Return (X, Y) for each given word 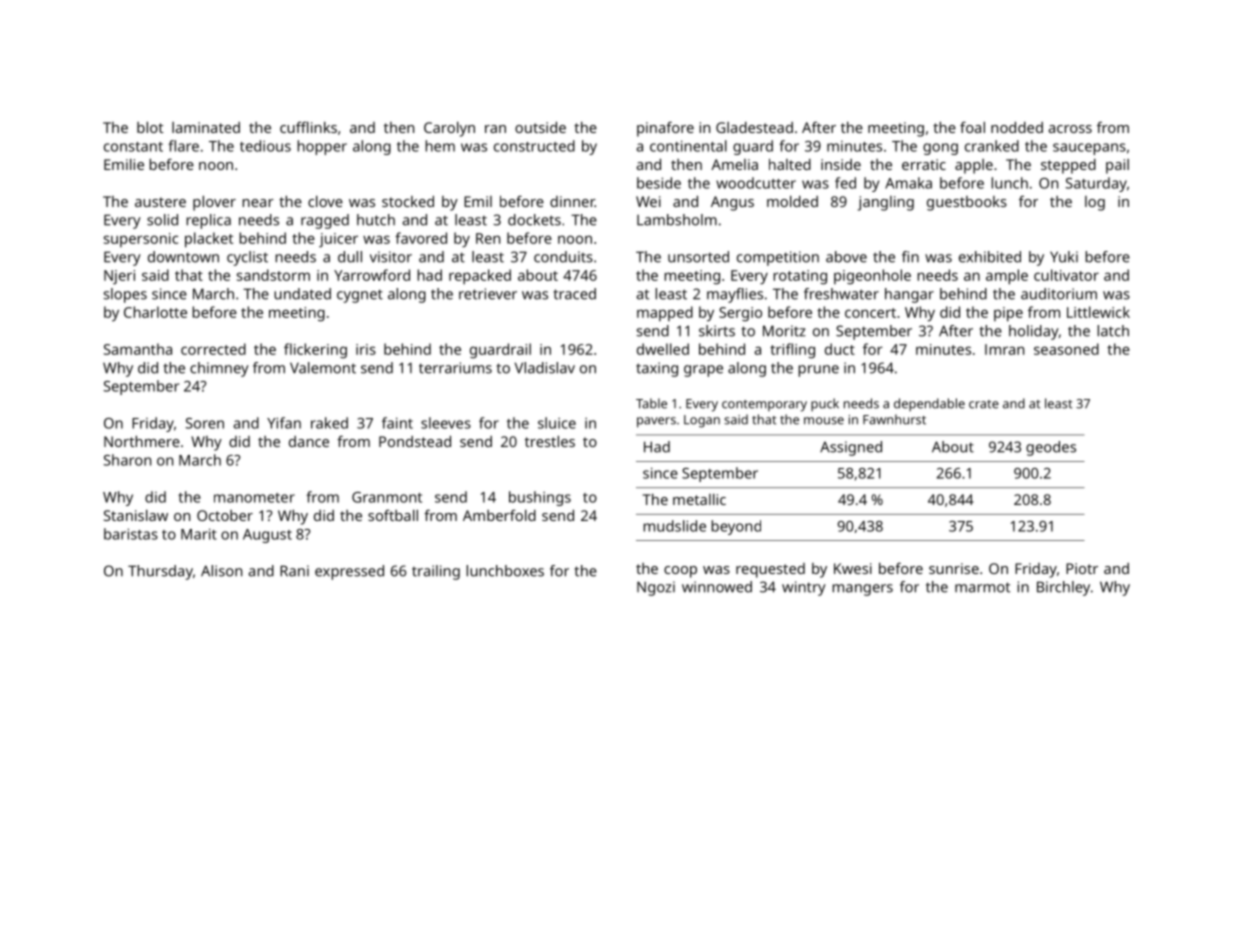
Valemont (323, 368)
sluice (557, 423)
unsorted (698, 257)
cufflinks (308, 127)
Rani (294, 571)
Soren (204, 423)
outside (540, 127)
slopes (125, 295)
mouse (824, 421)
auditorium (1059, 294)
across (1070, 129)
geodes (1051, 448)
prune (818, 371)
